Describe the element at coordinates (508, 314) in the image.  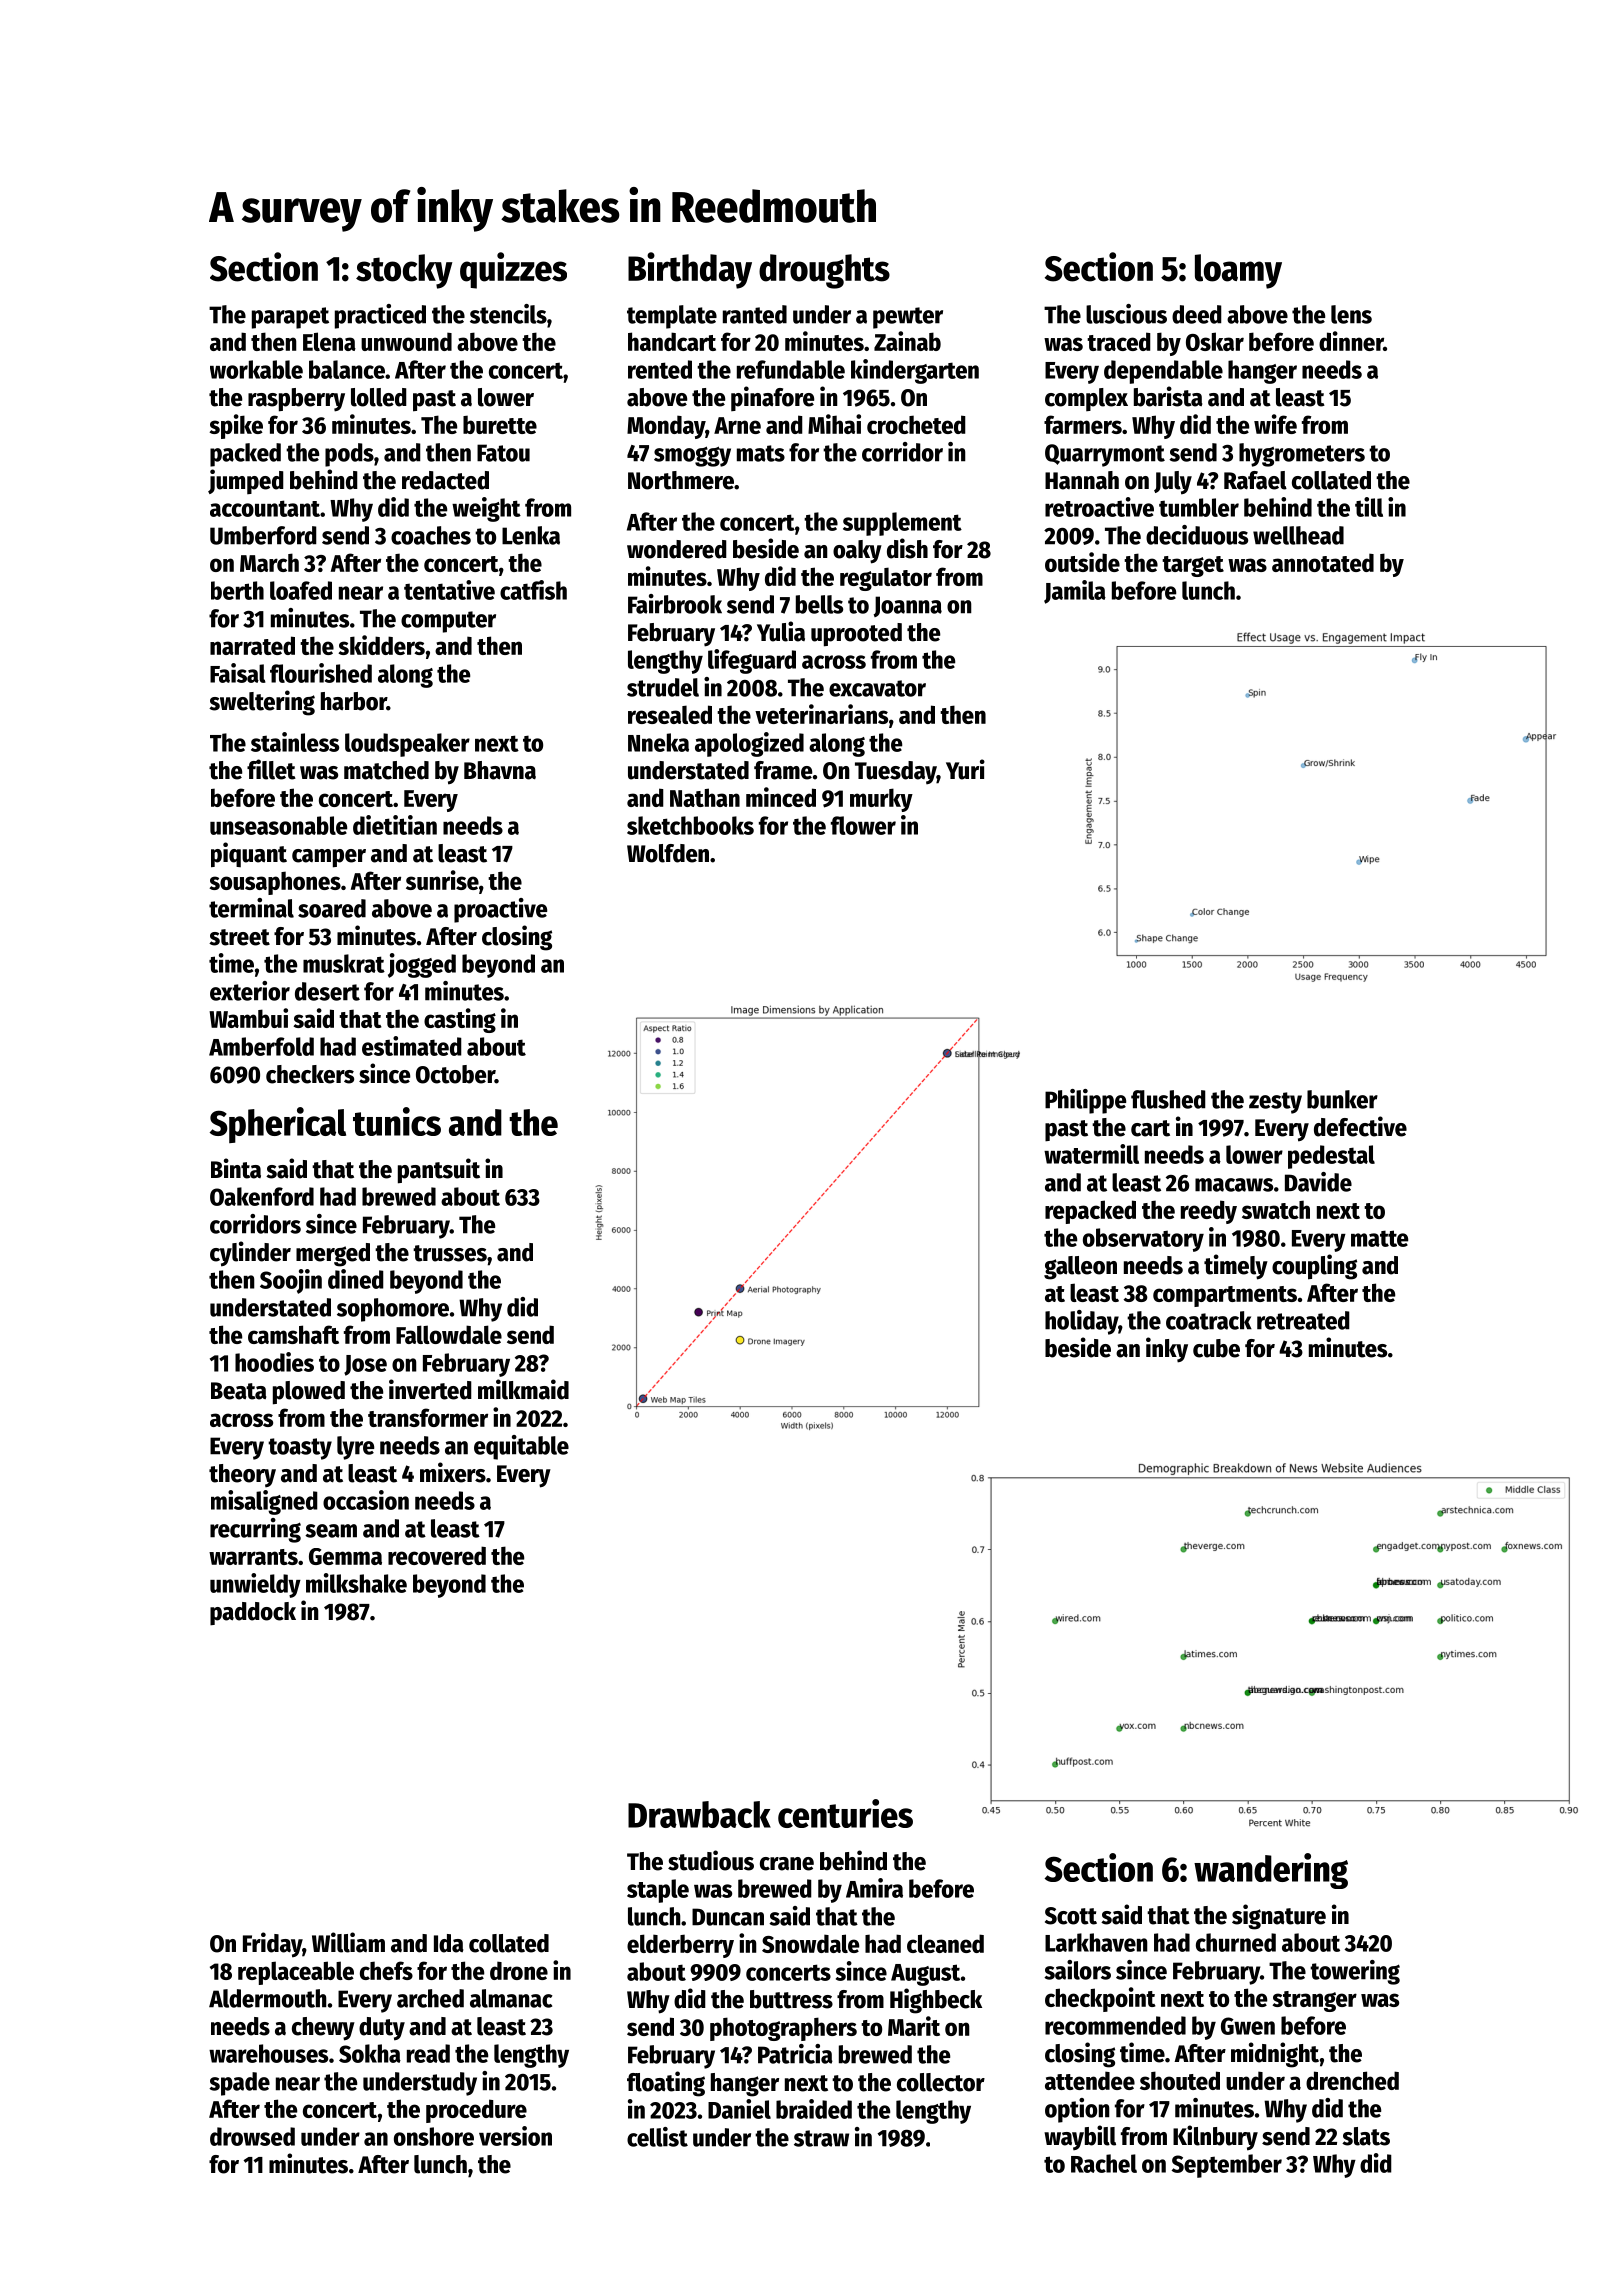
I see `stencils` at that location.
